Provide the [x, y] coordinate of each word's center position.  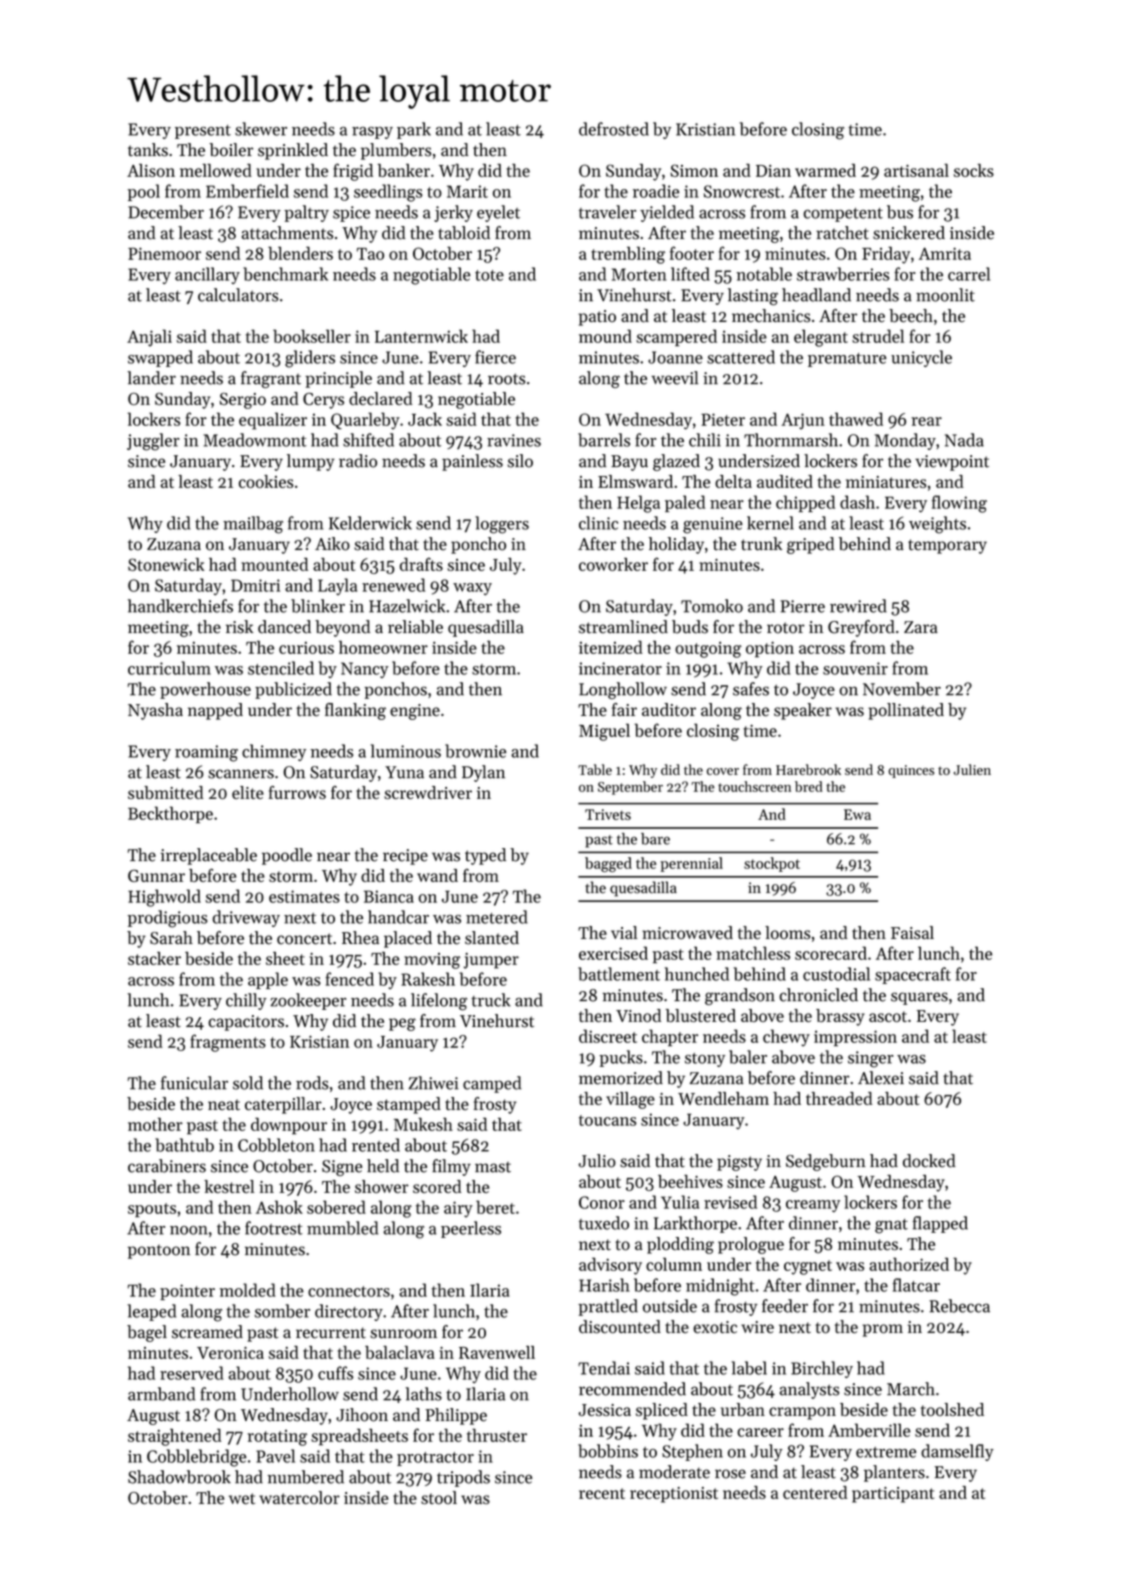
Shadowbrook [179, 1477]
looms [787, 933]
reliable [415, 627]
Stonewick [166, 564]
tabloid [464, 233]
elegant [821, 338]
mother [155, 1124]
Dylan [483, 773]
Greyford [861, 628]
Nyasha [155, 711]
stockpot [772, 864]
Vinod [638, 1015]
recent [602, 1493]
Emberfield [247, 191]
